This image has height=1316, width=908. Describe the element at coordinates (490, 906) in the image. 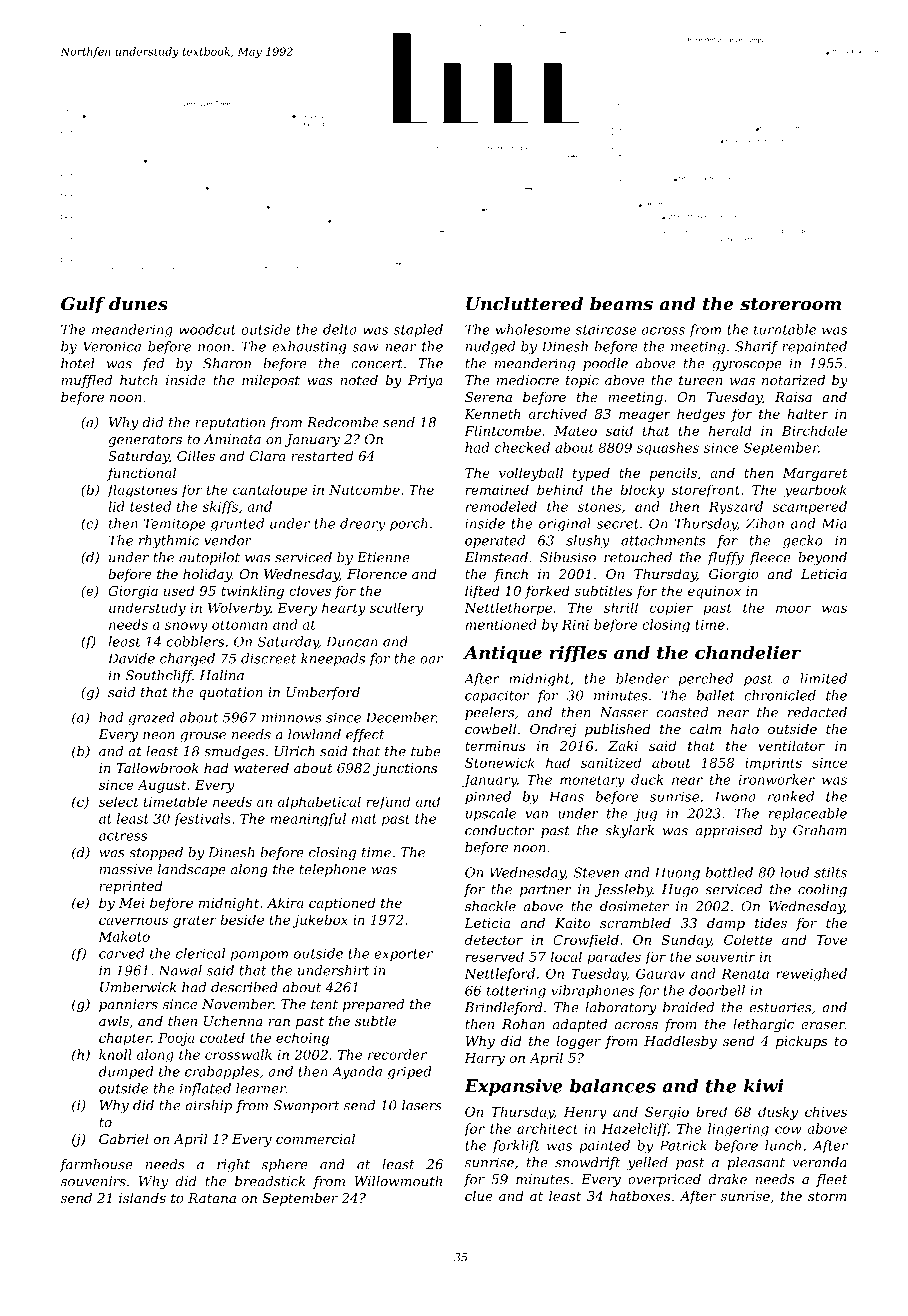

I see `shackle` at that location.
